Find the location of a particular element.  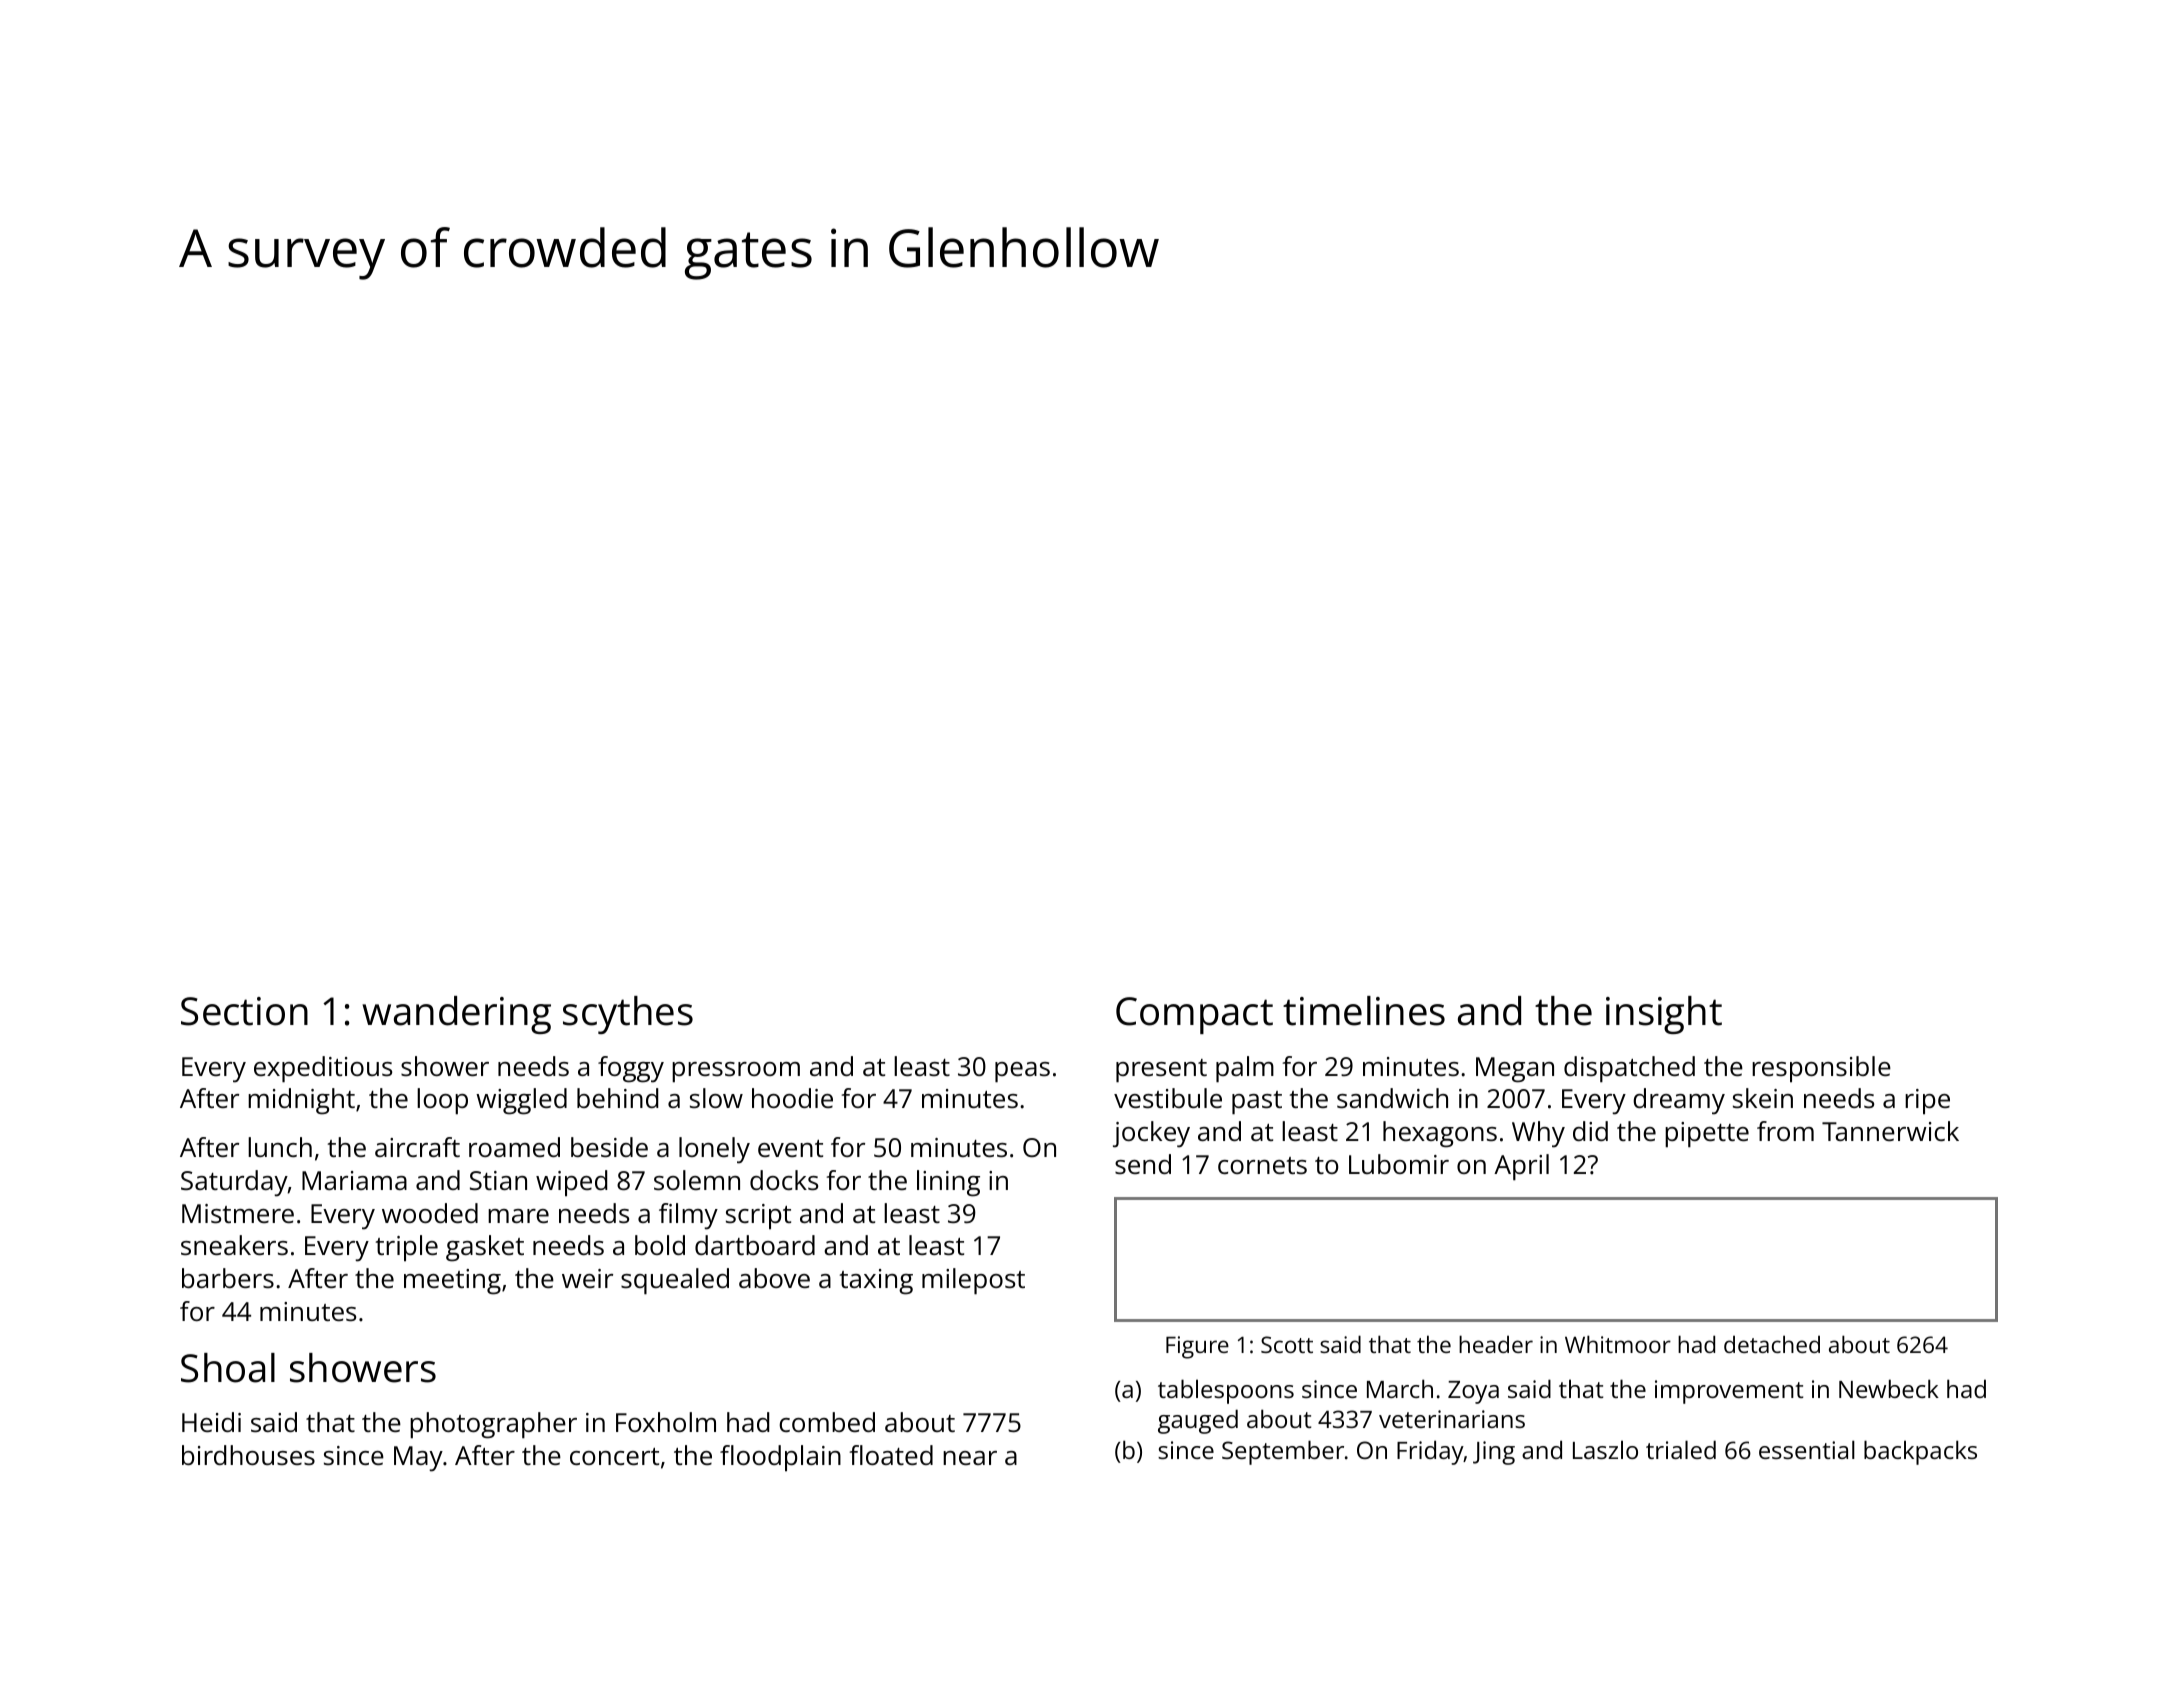

April is located at coordinates (1521, 1167).
